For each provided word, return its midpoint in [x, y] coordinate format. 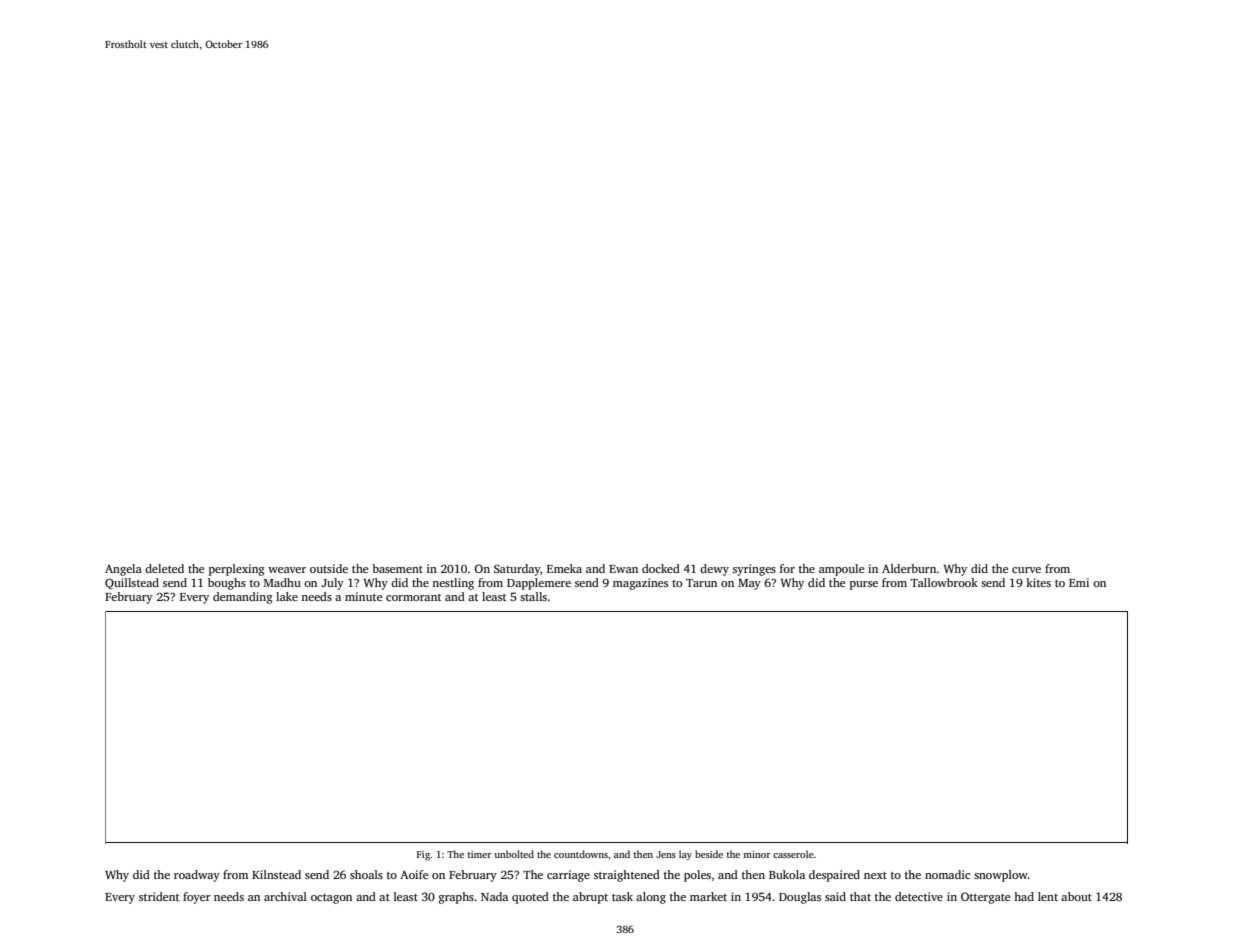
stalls [533, 596]
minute [363, 596]
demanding [243, 598]
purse [864, 585]
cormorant [413, 597]
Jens [666, 854]
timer [480, 854]
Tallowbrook [944, 582]
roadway [197, 876]
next [875, 875]
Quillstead [132, 584]
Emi [1079, 582]
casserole [793, 854]
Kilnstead [276, 874]
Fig [424, 856]
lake [287, 596]
